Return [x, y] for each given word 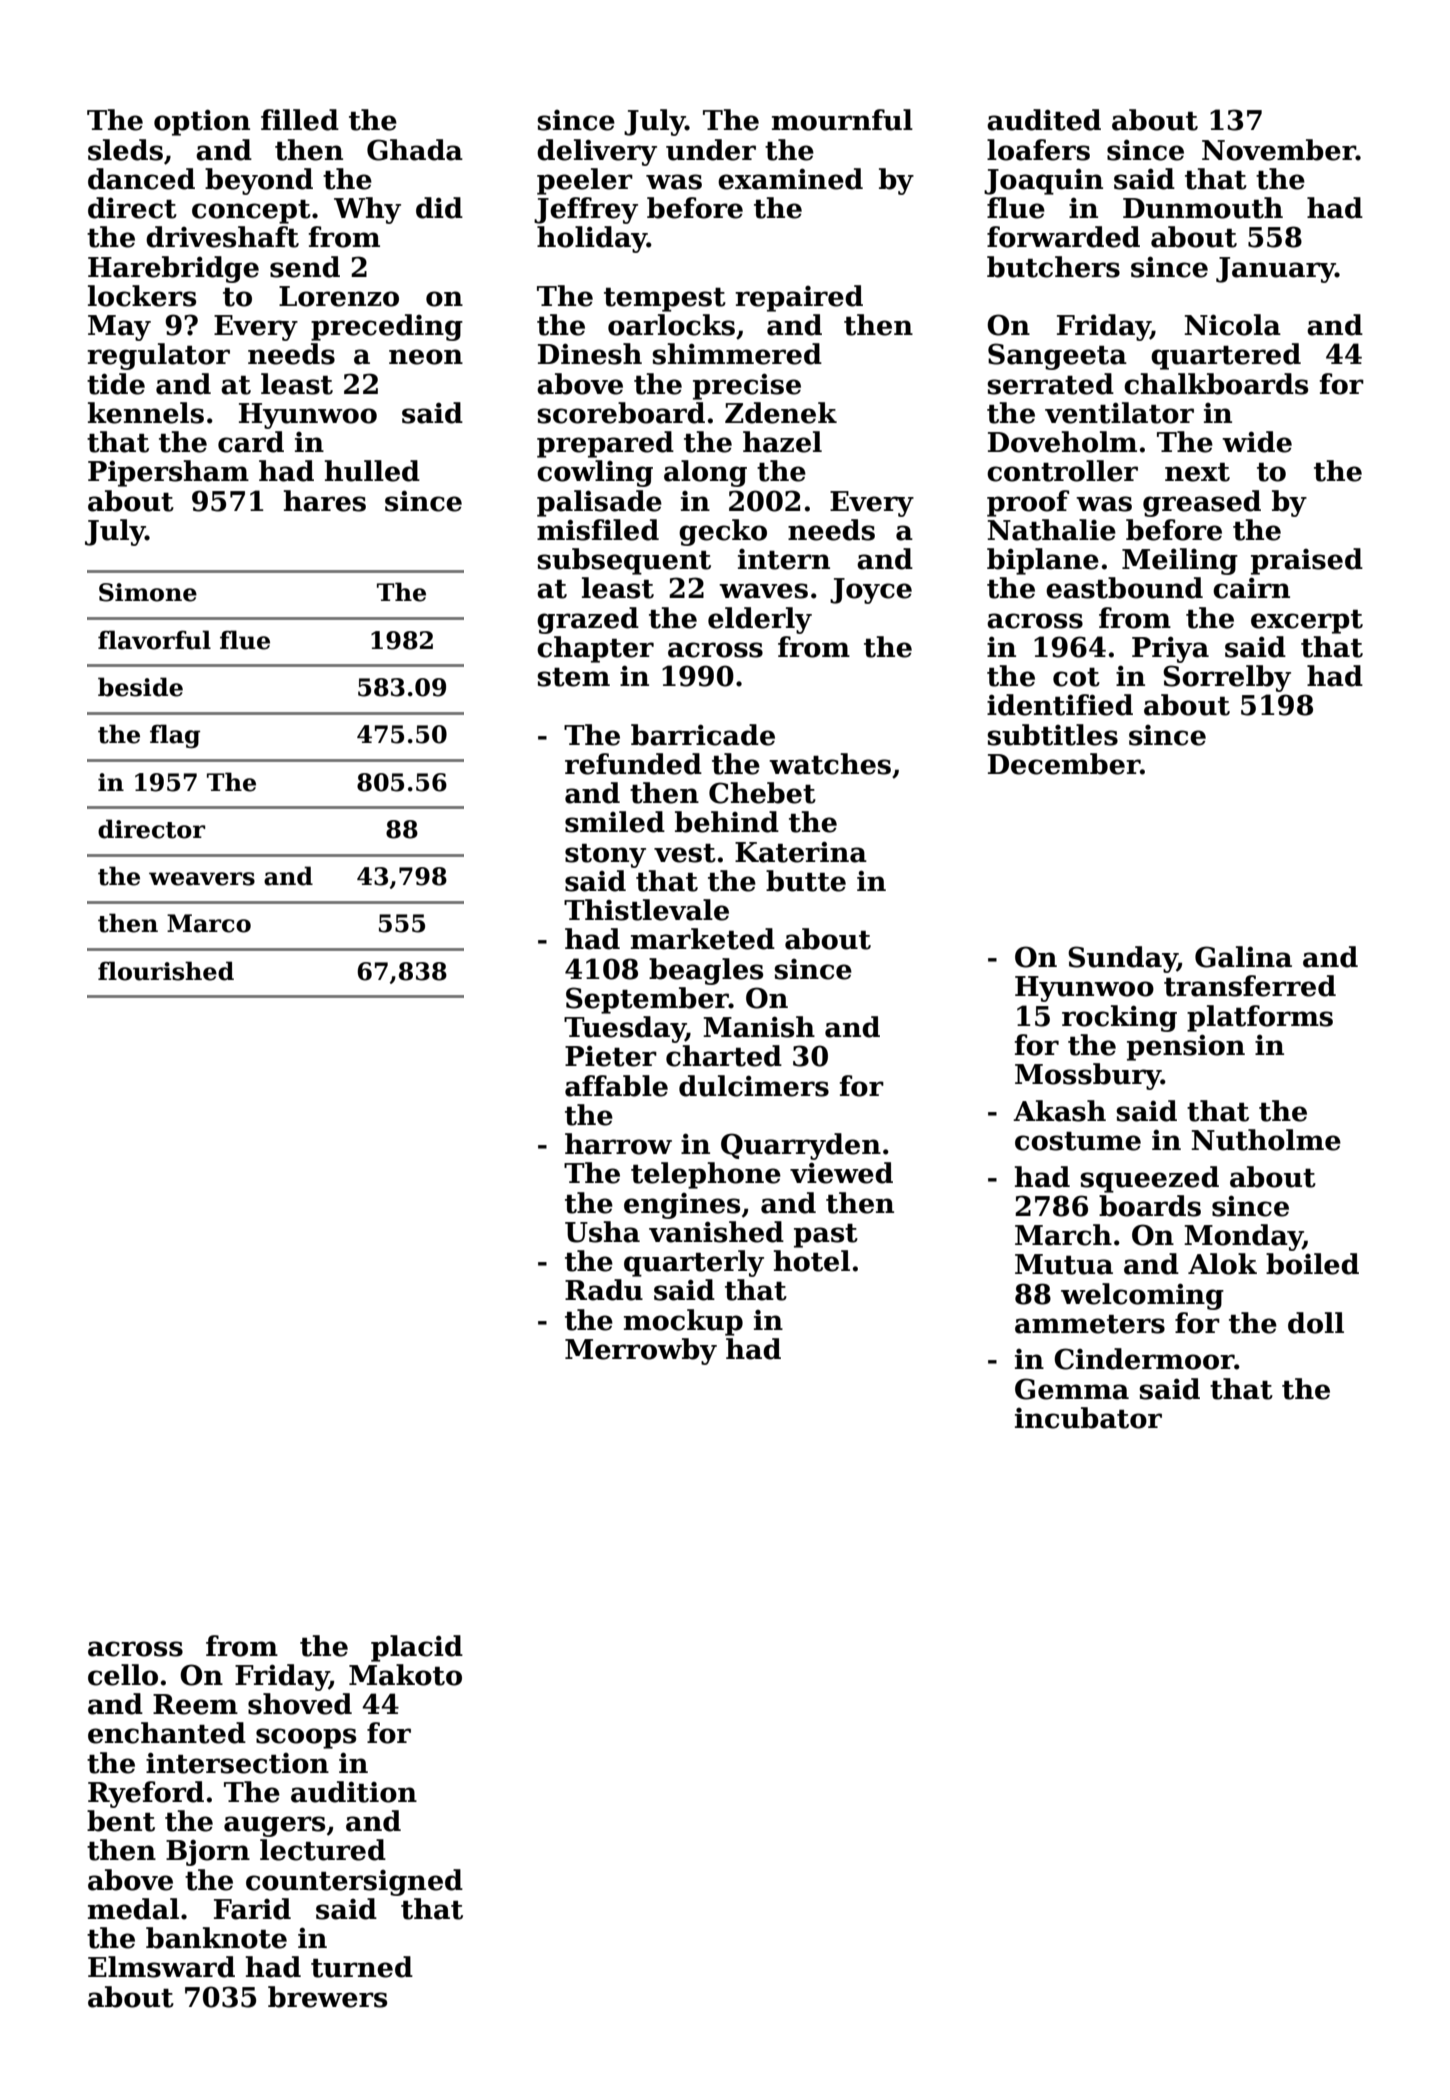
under [711, 150]
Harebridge [173, 269]
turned [362, 1967]
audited [1044, 120]
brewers [327, 1997]
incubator [1088, 1418]
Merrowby [641, 1351]
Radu [604, 1290]
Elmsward [161, 1967]
